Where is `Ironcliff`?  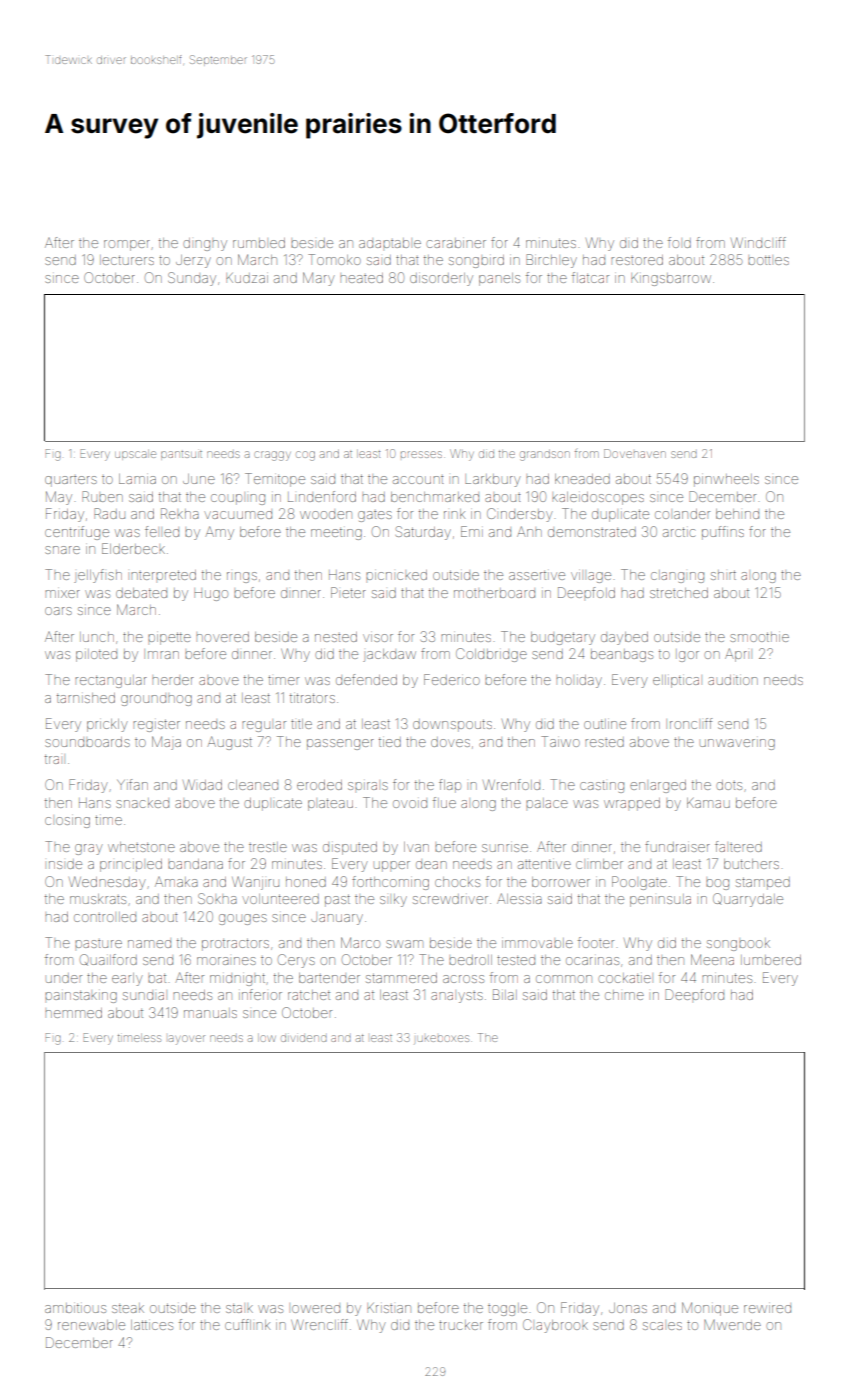
Ironcliff is located at coordinates (689, 723).
